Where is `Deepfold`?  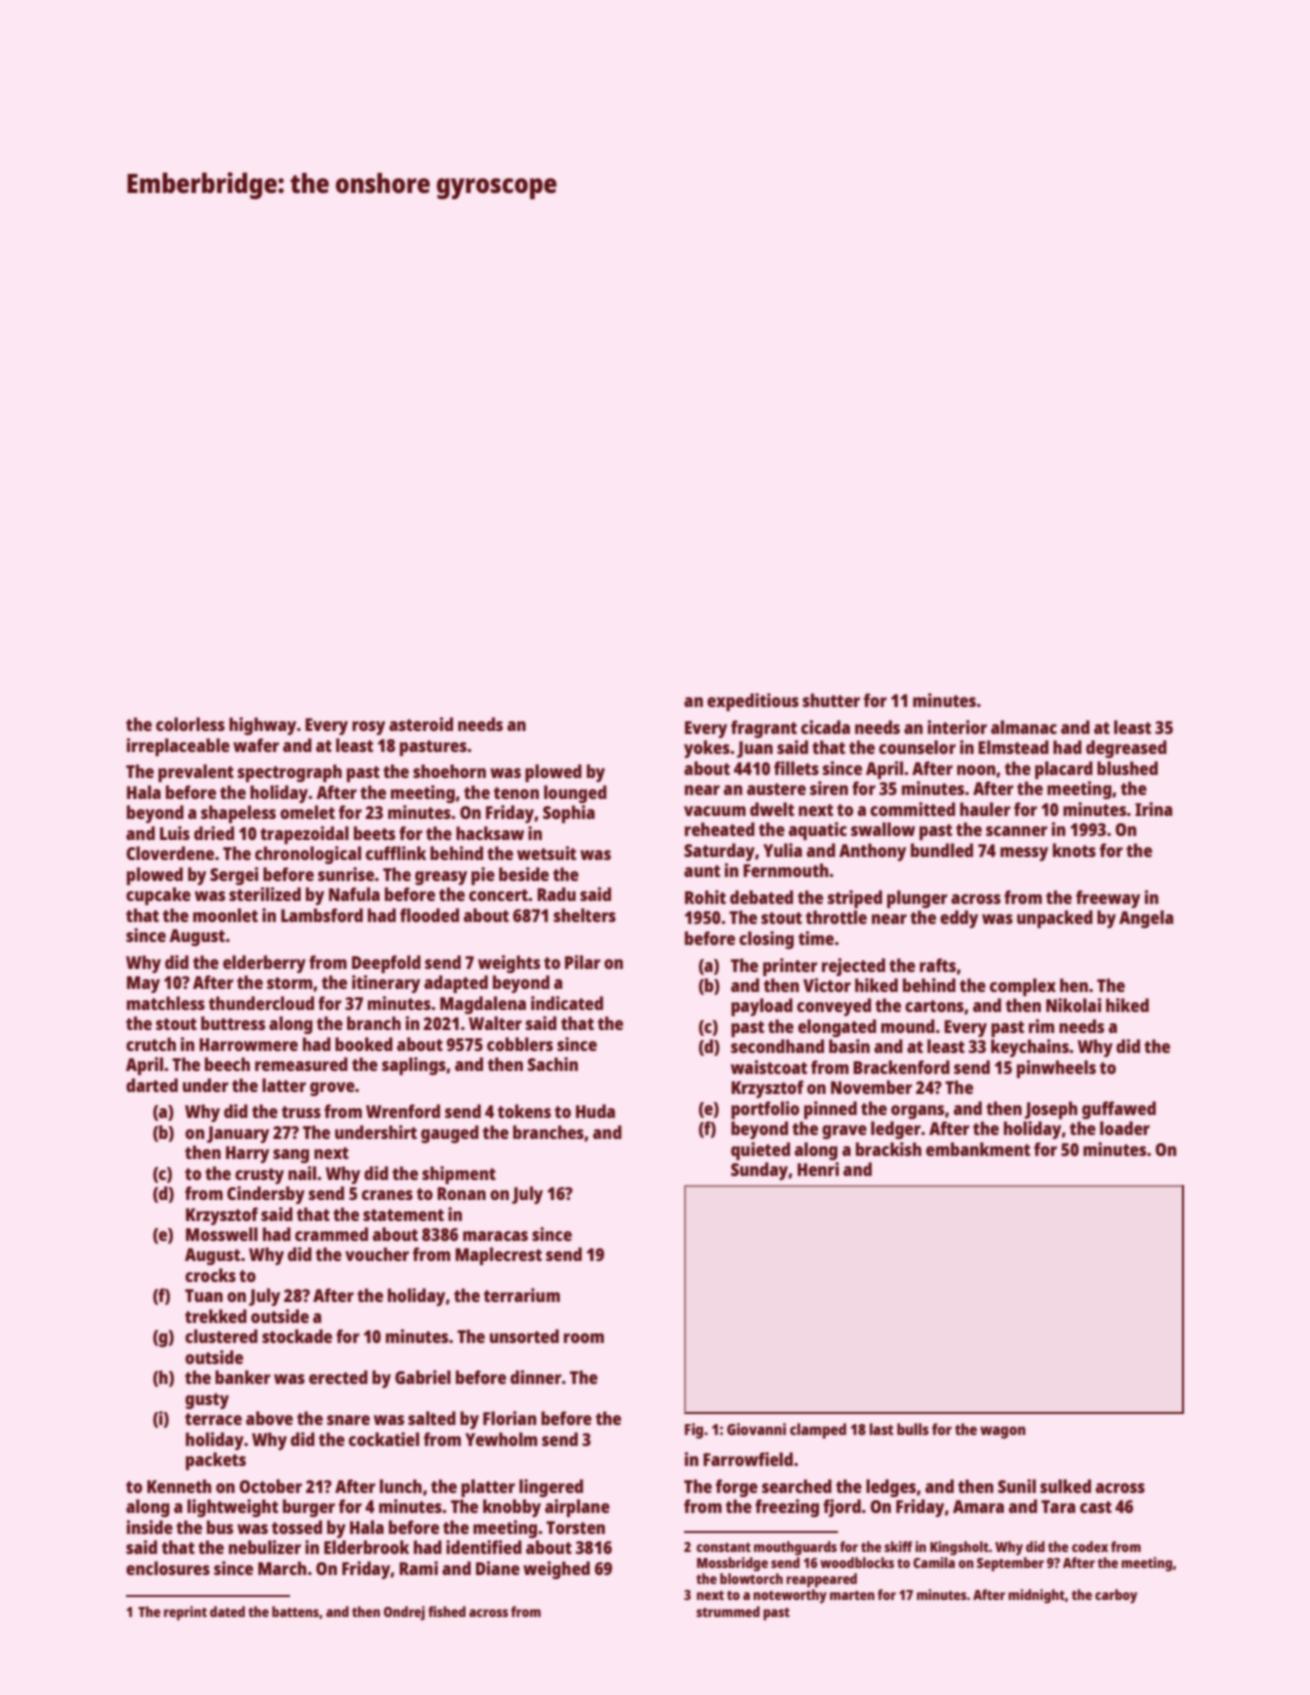
Deepfold is located at coordinates (386, 964).
